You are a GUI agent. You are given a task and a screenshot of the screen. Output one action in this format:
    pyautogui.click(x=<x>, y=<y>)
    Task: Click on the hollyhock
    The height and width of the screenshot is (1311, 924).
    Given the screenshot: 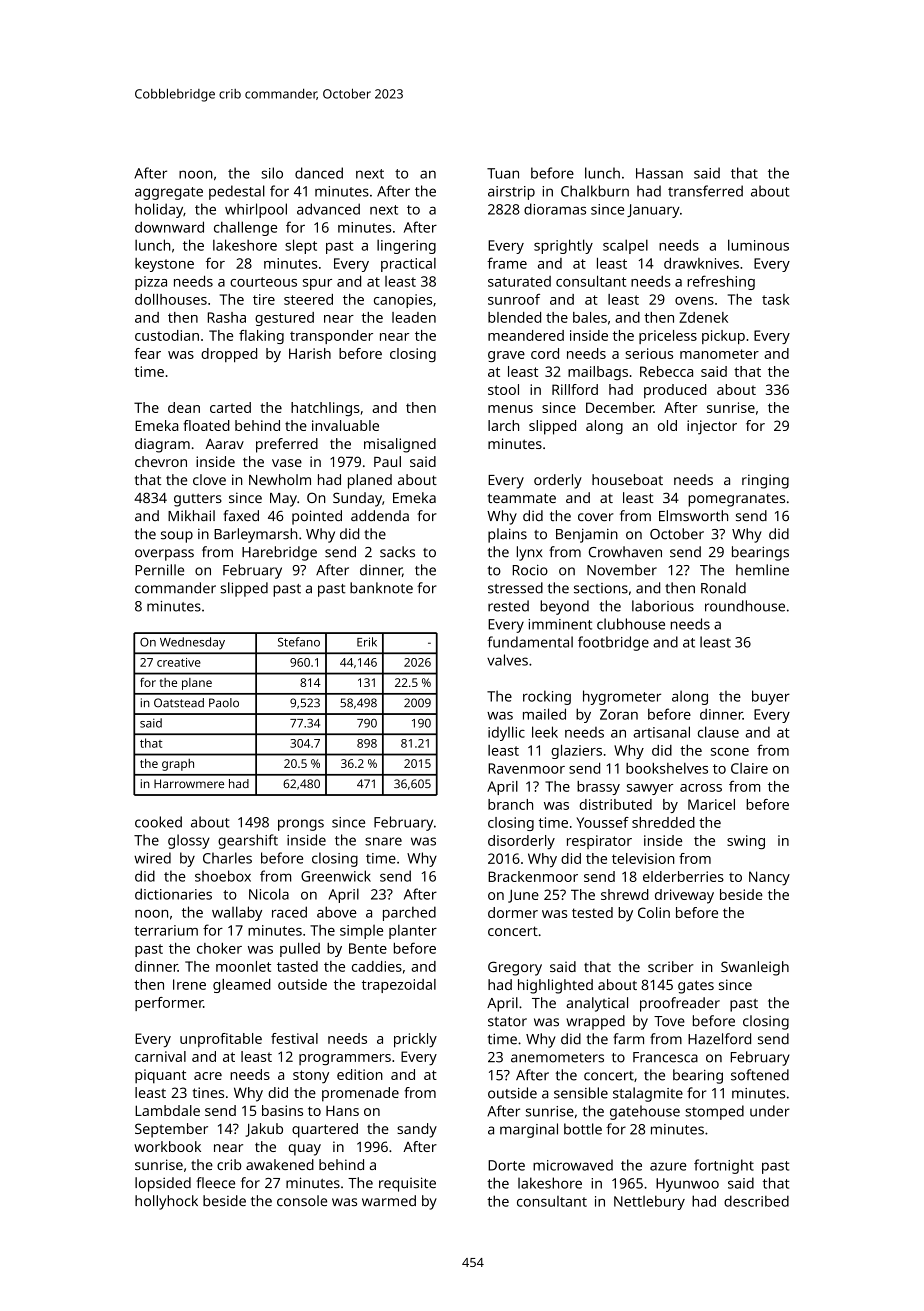 What is the action you would take?
    pyautogui.click(x=166, y=1202)
